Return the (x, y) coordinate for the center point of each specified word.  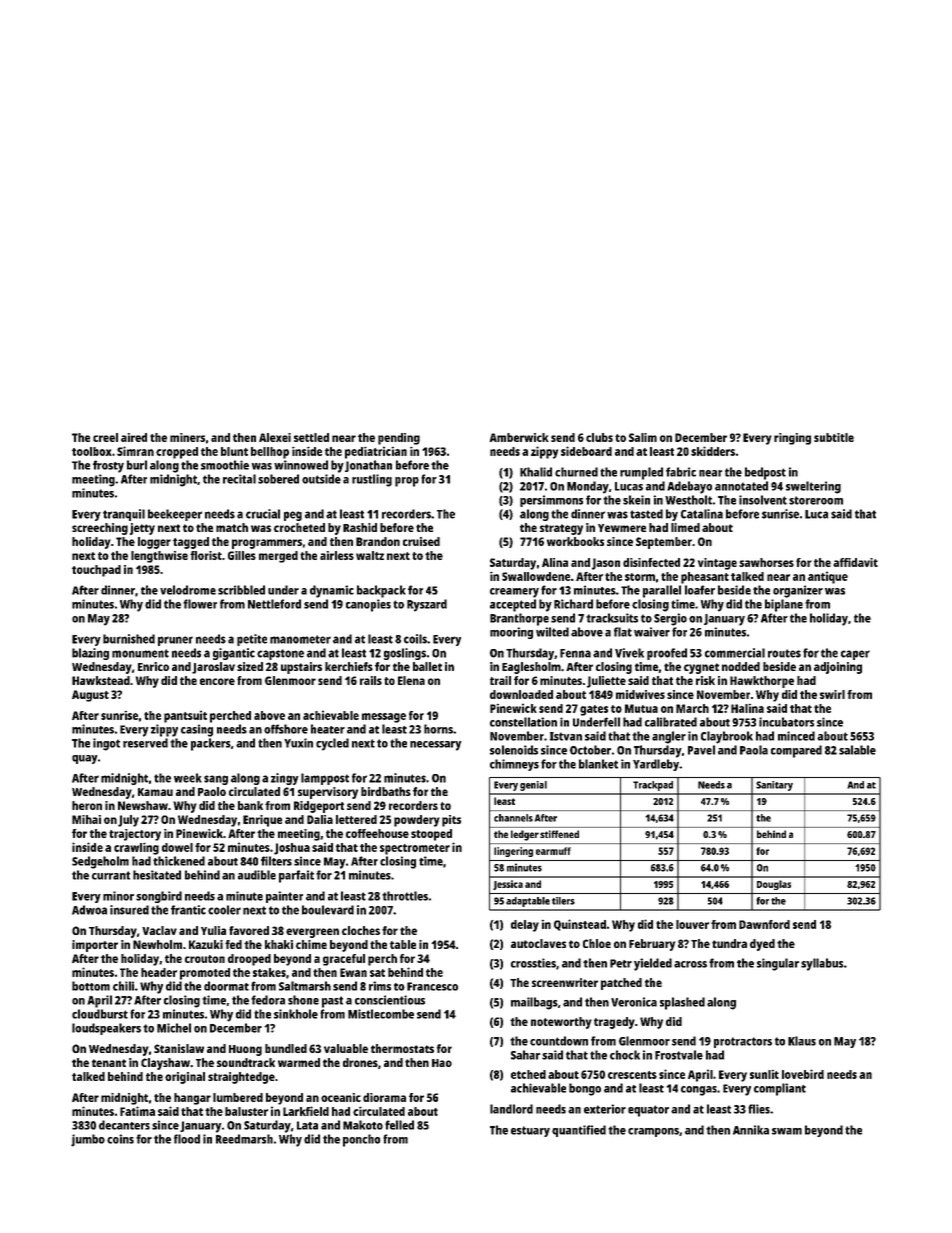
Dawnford (764, 924)
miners (187, 437)
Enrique (262, 821)
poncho (362, 1140)
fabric (681, 472)
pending (399, 439)
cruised (421, 541)
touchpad (96, 571)
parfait (296, 876)
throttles (405, 896)
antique (828, 577)
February (652, 945)
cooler (224, 910)
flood (187, 1139)
